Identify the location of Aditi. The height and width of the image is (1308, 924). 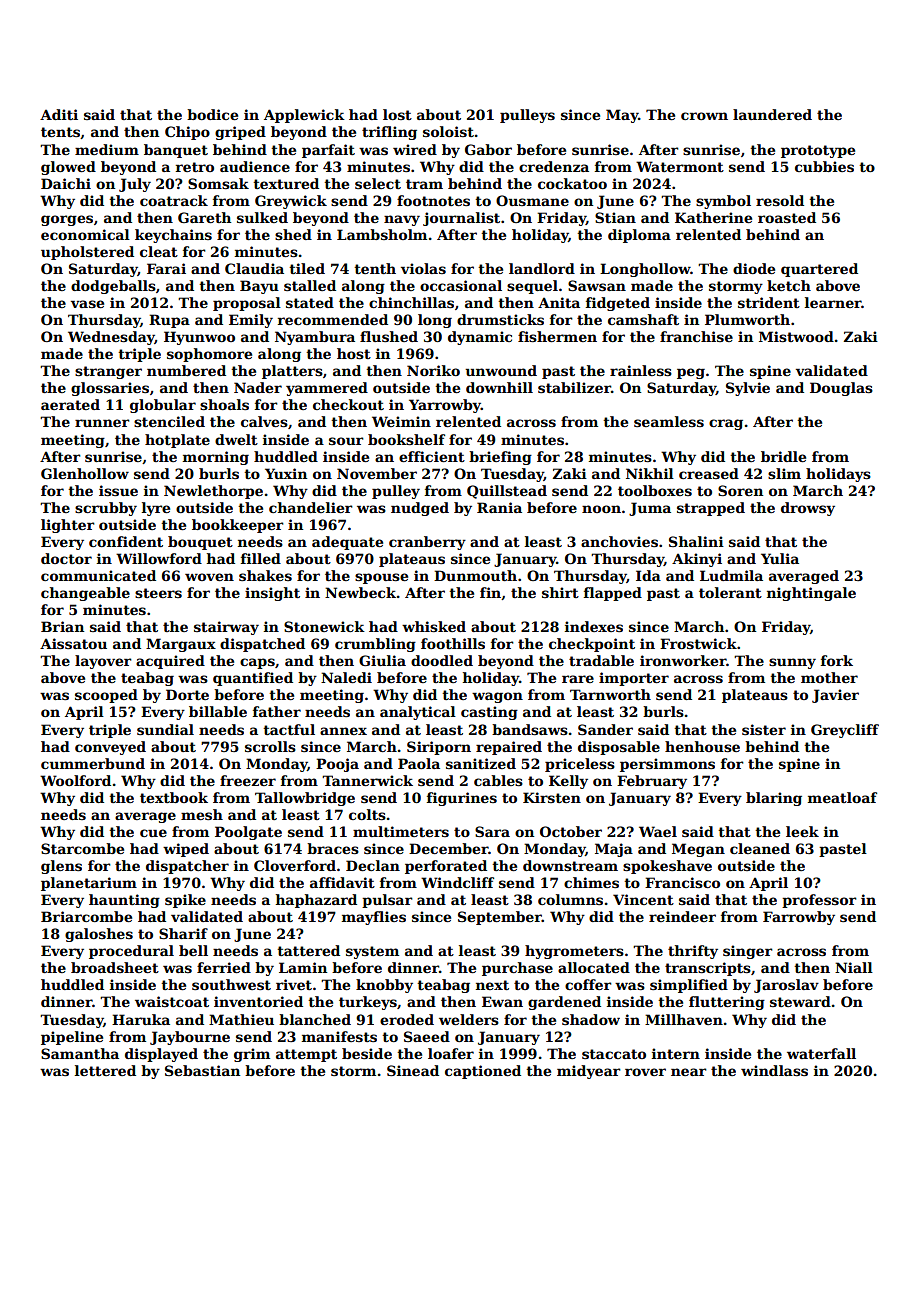
(59, 114).
